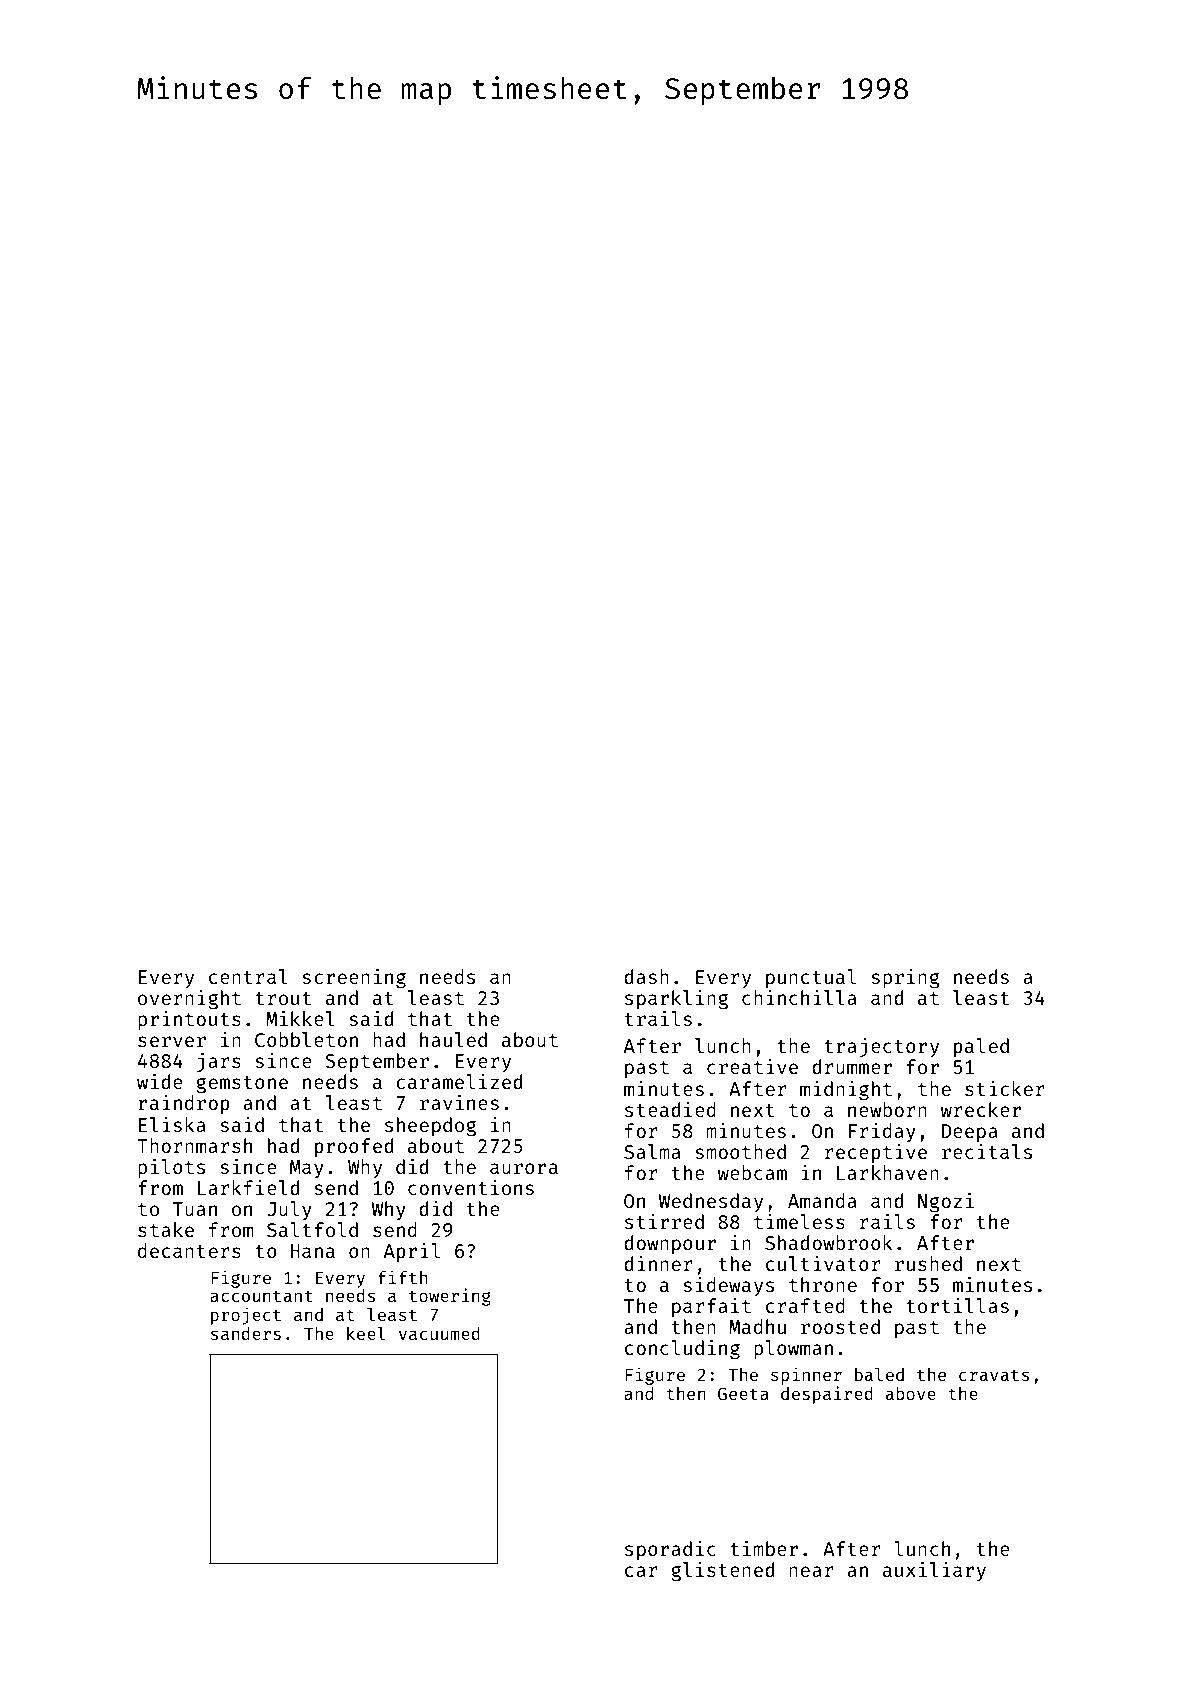  What do you see at coordinates (670, 1550) in the screenshot?
I see `sporadic` at bounding box center [670, 1550].
